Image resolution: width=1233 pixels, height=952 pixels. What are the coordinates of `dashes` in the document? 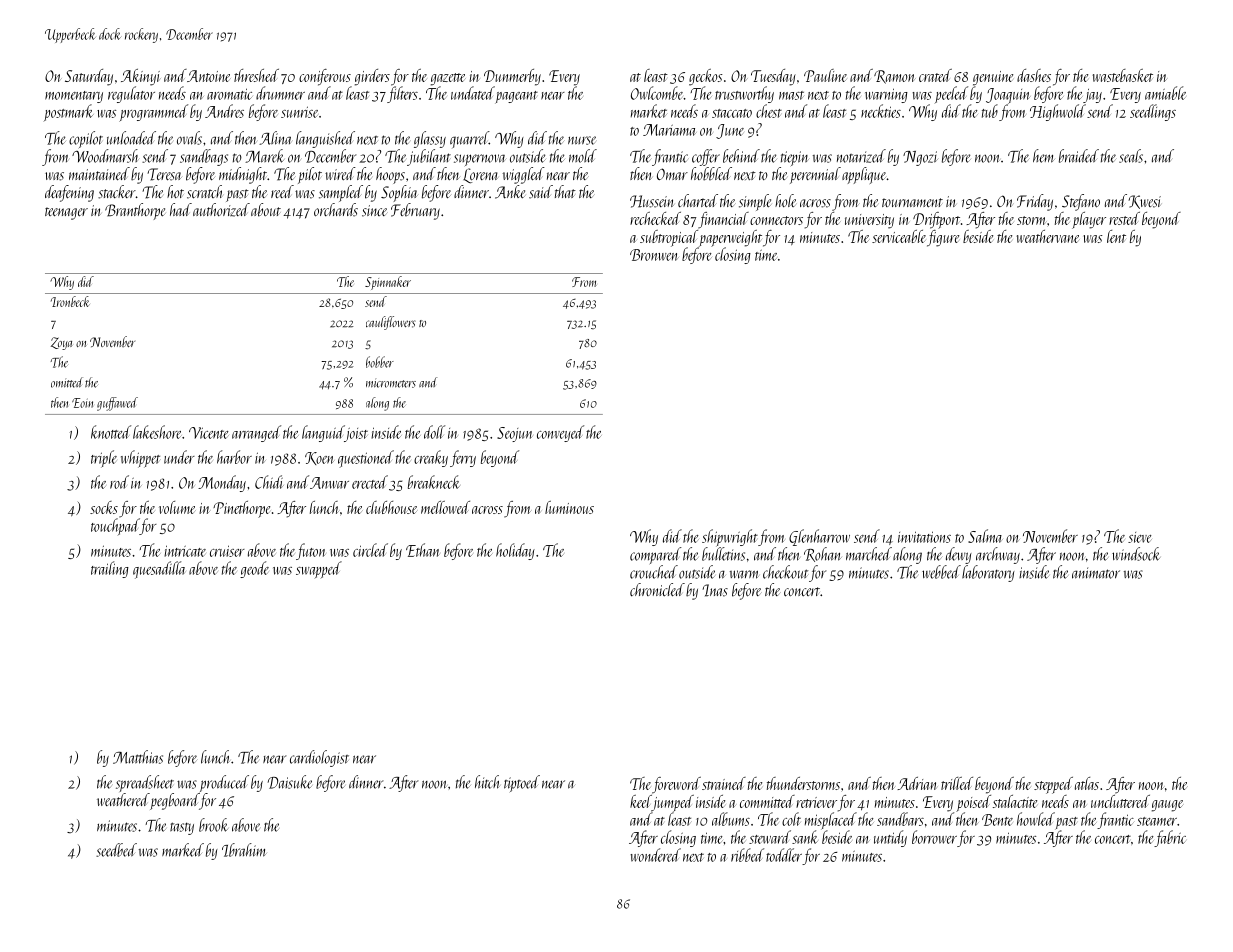 It's located at (1034, 75).
